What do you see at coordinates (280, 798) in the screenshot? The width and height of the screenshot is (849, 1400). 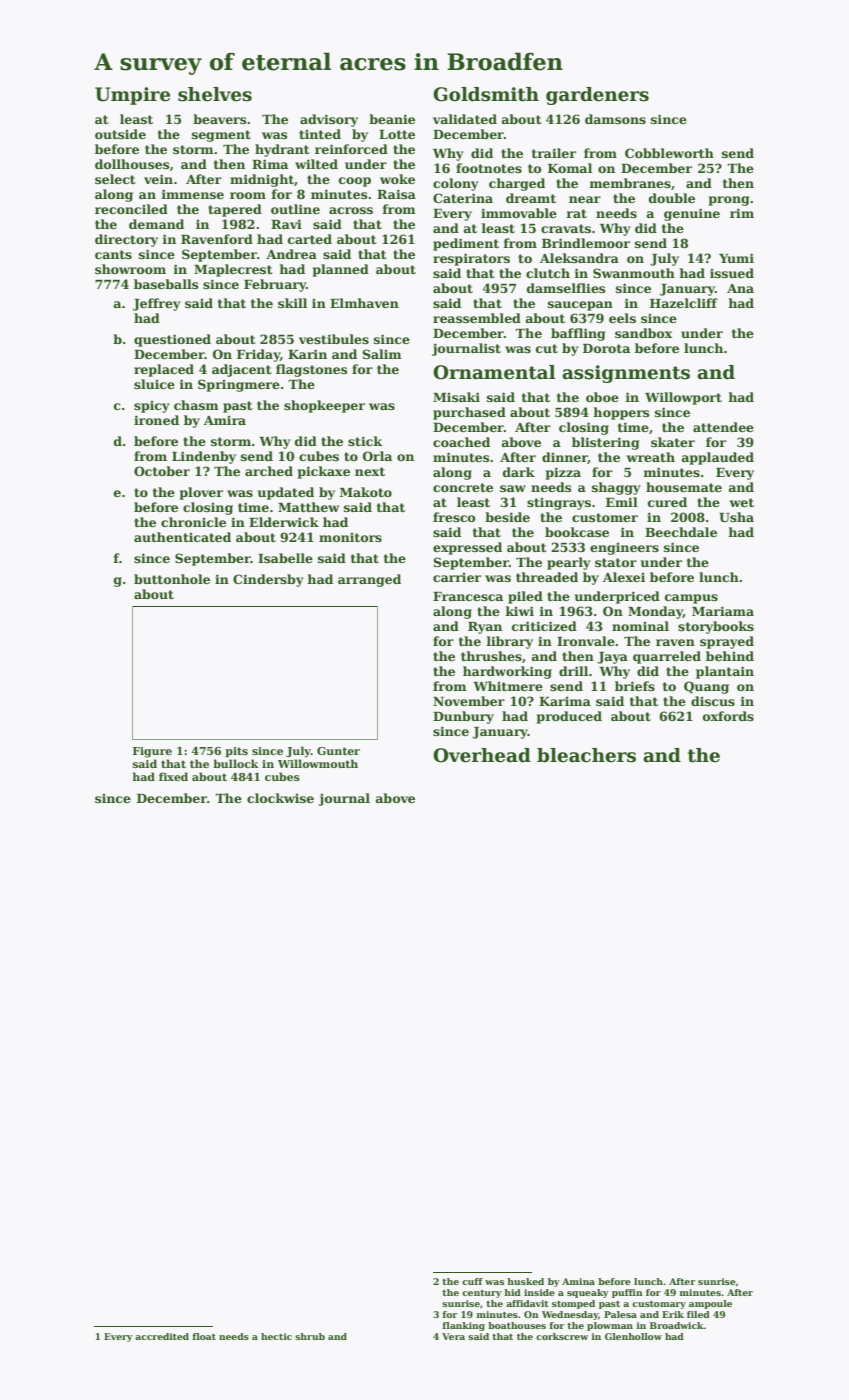 I see `clockwise` at bounding box center [280, 798].
